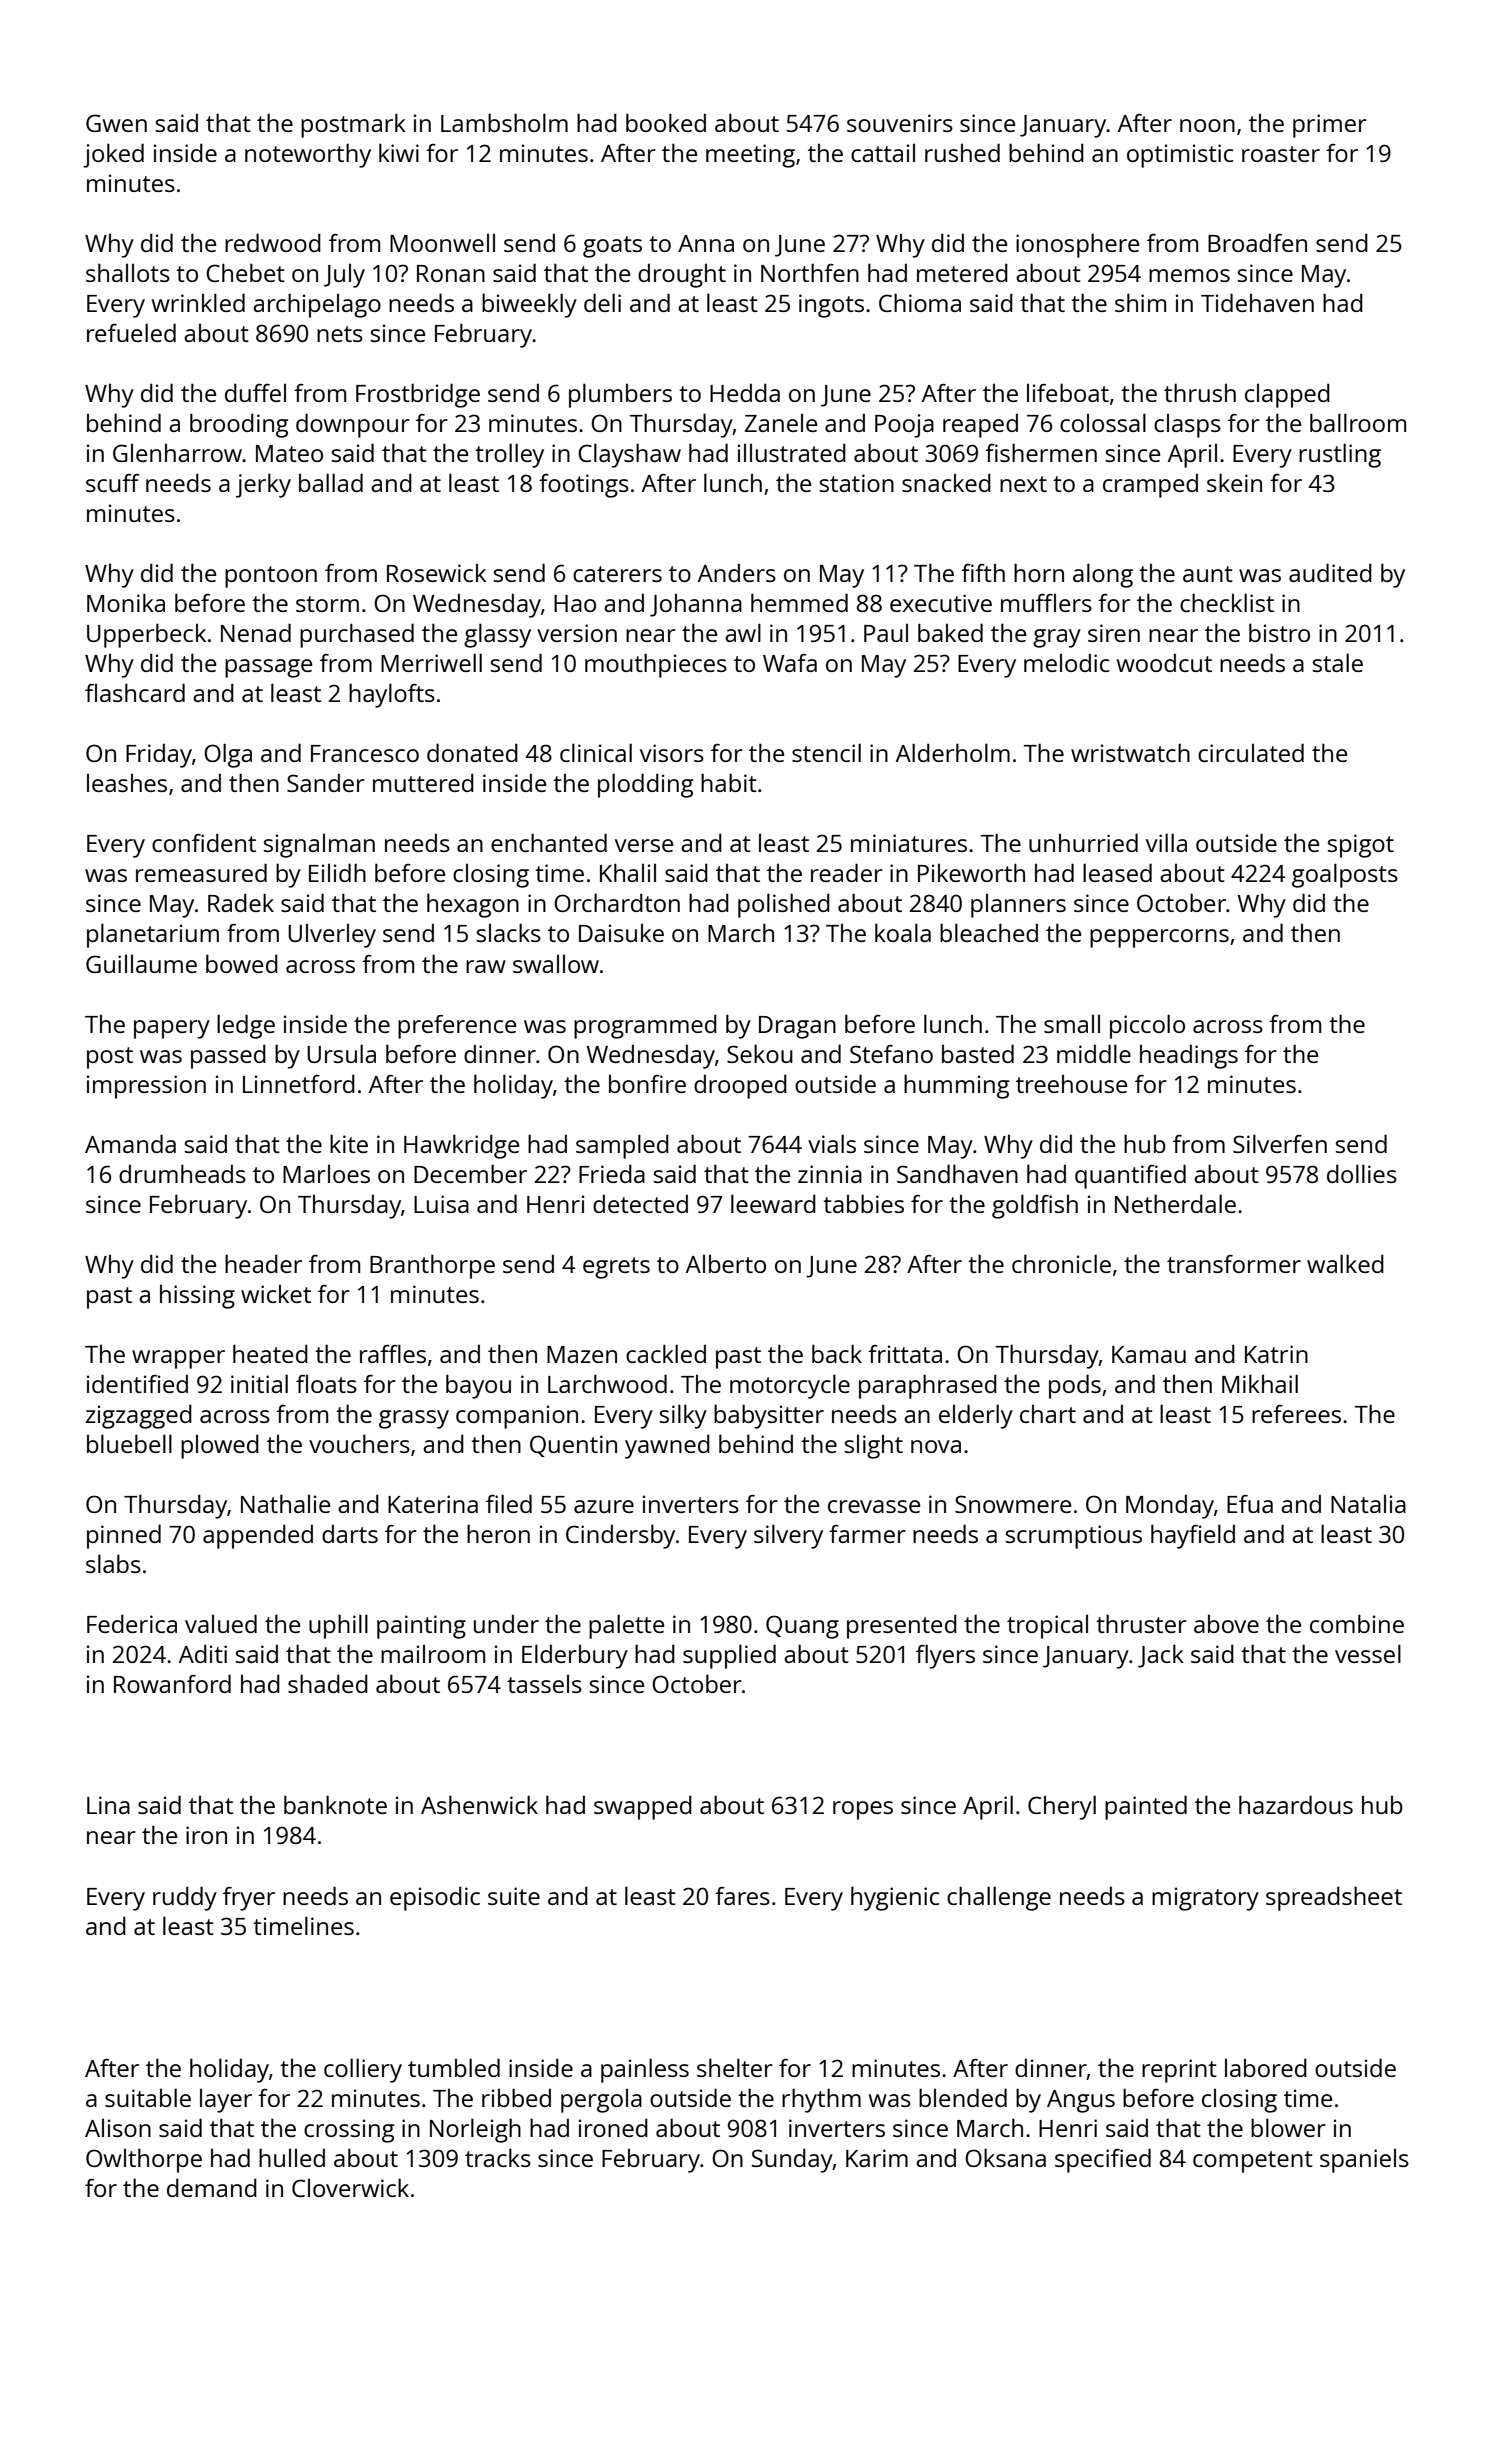 The height and width of the document is (2464, 1496). Describe the element at coordinates (514, 1896) in the document. I see `suite` at that location.
